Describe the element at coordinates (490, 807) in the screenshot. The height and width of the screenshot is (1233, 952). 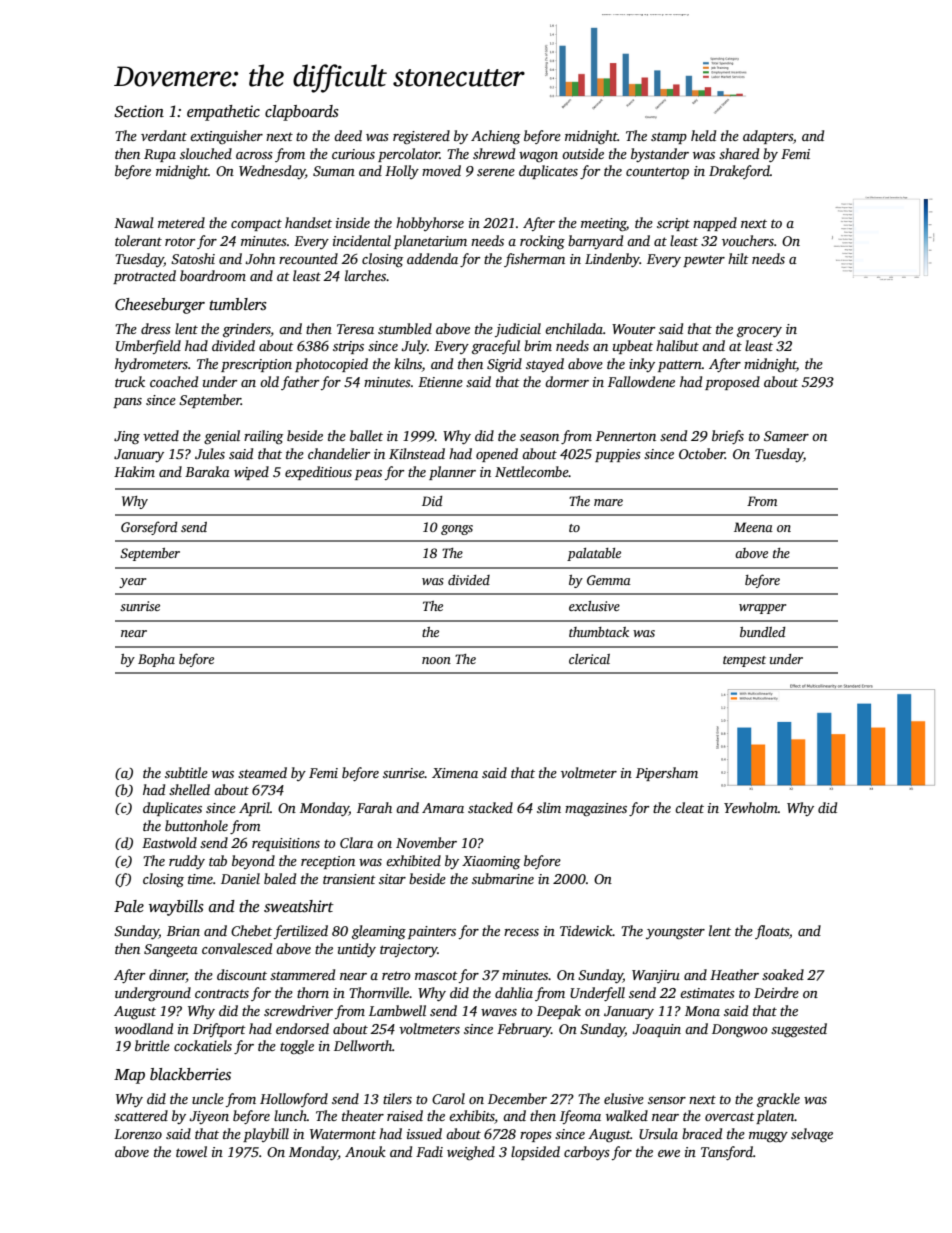
I see `stacked` at that location.
